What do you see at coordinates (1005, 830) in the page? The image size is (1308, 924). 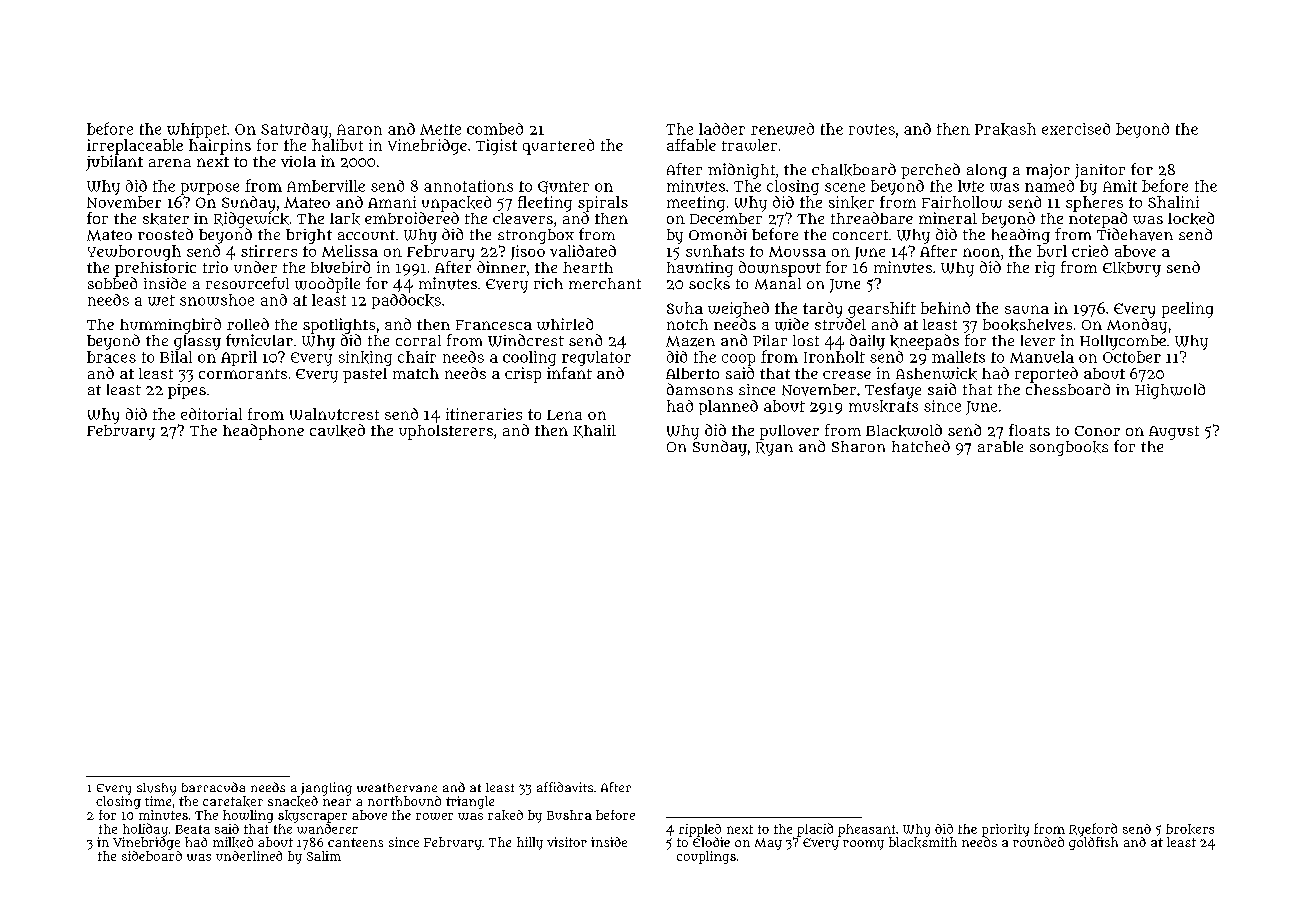 I see `priority` at bounding box center [1005, 830].
